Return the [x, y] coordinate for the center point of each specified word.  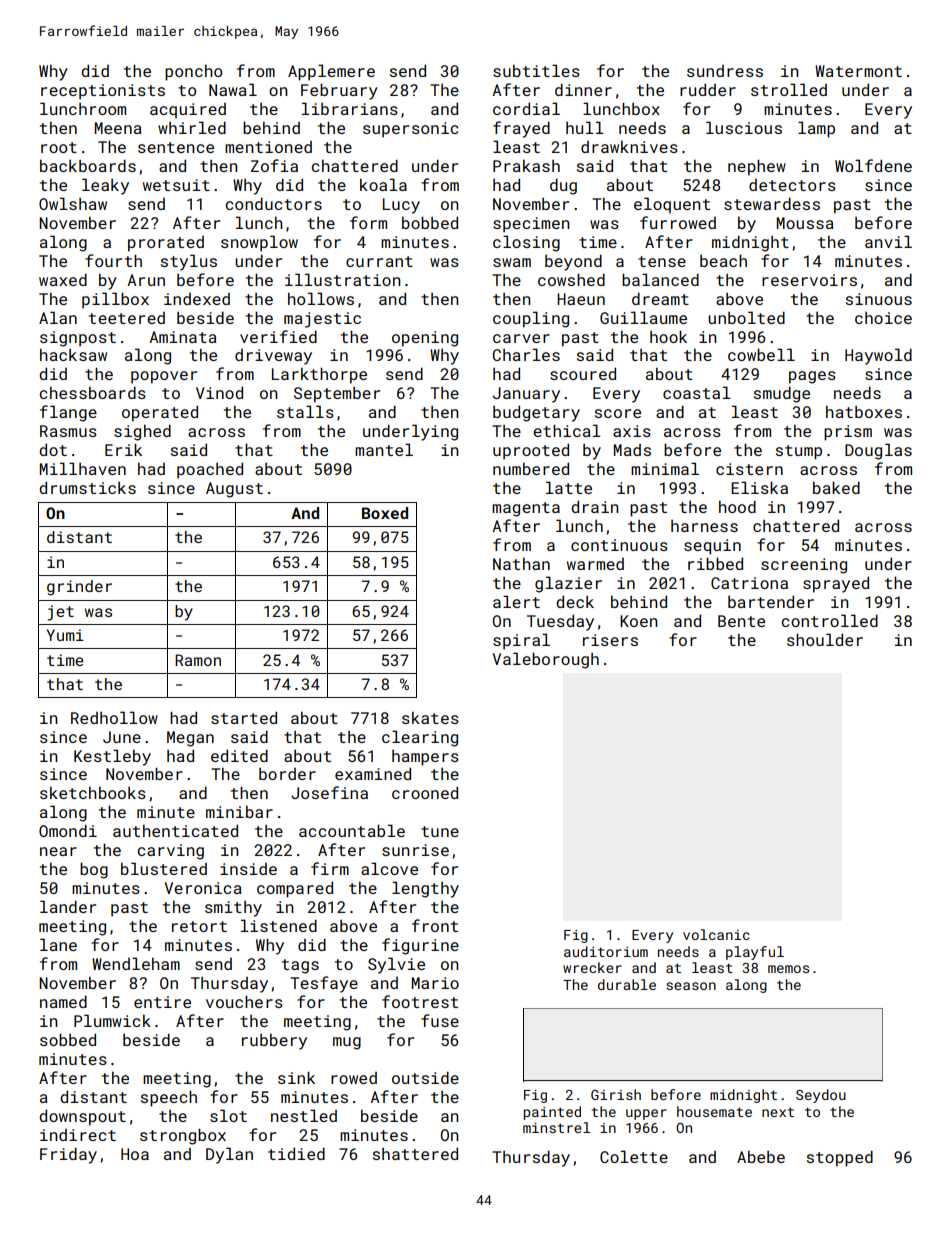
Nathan [521, 563]
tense [662, 261]
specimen [531, 225]
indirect [78, 1135]
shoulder [825, 639]
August [234, 490]
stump [799, 452]
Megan [190, 739]
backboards [88, 165]
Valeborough [546, 660]
